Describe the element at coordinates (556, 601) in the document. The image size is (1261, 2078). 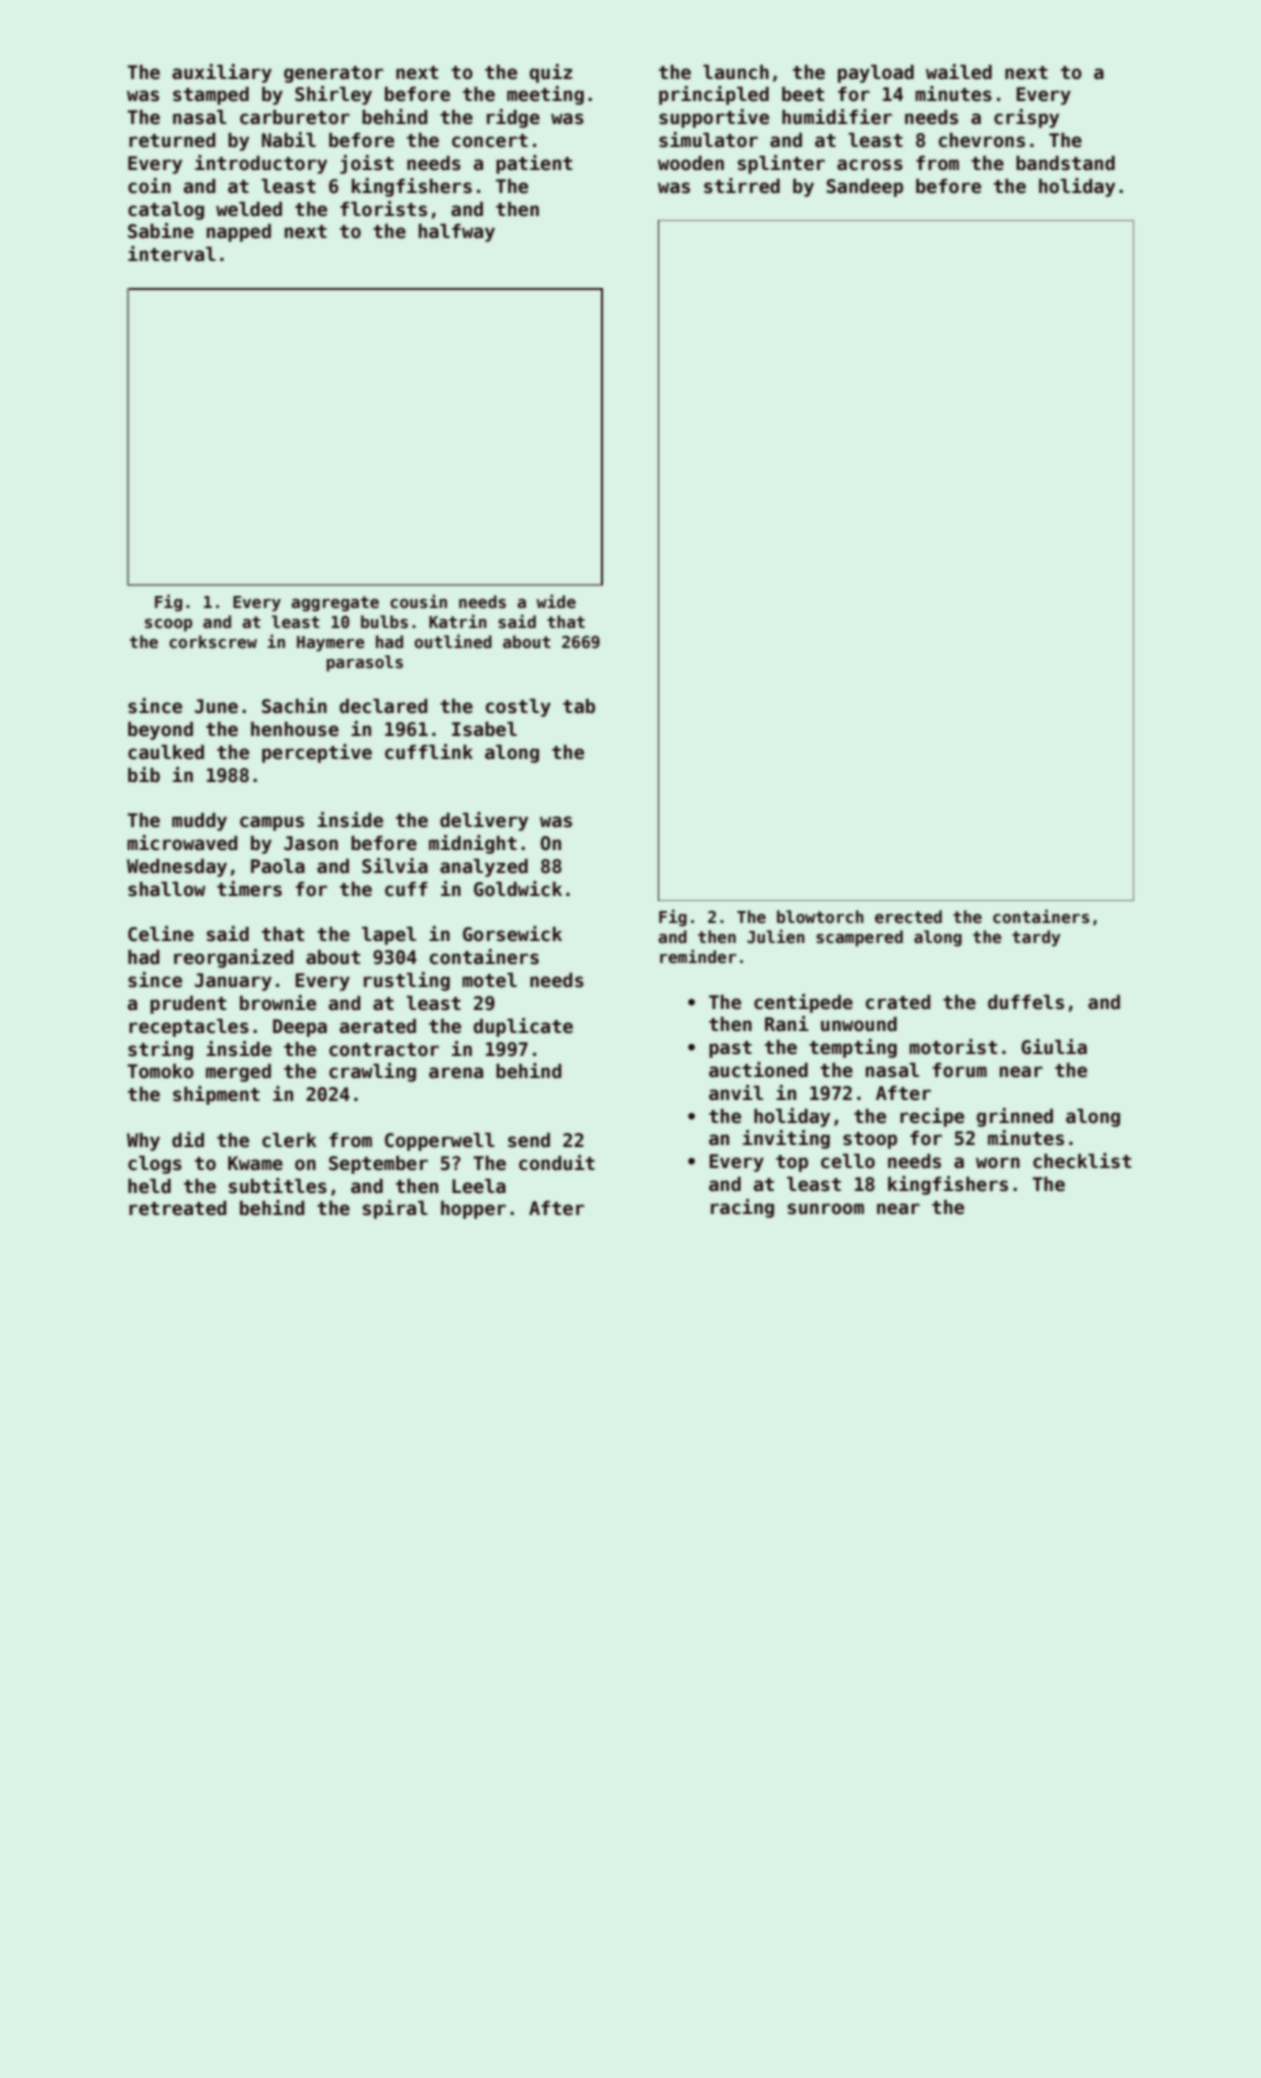
I see `wide` at that location.
